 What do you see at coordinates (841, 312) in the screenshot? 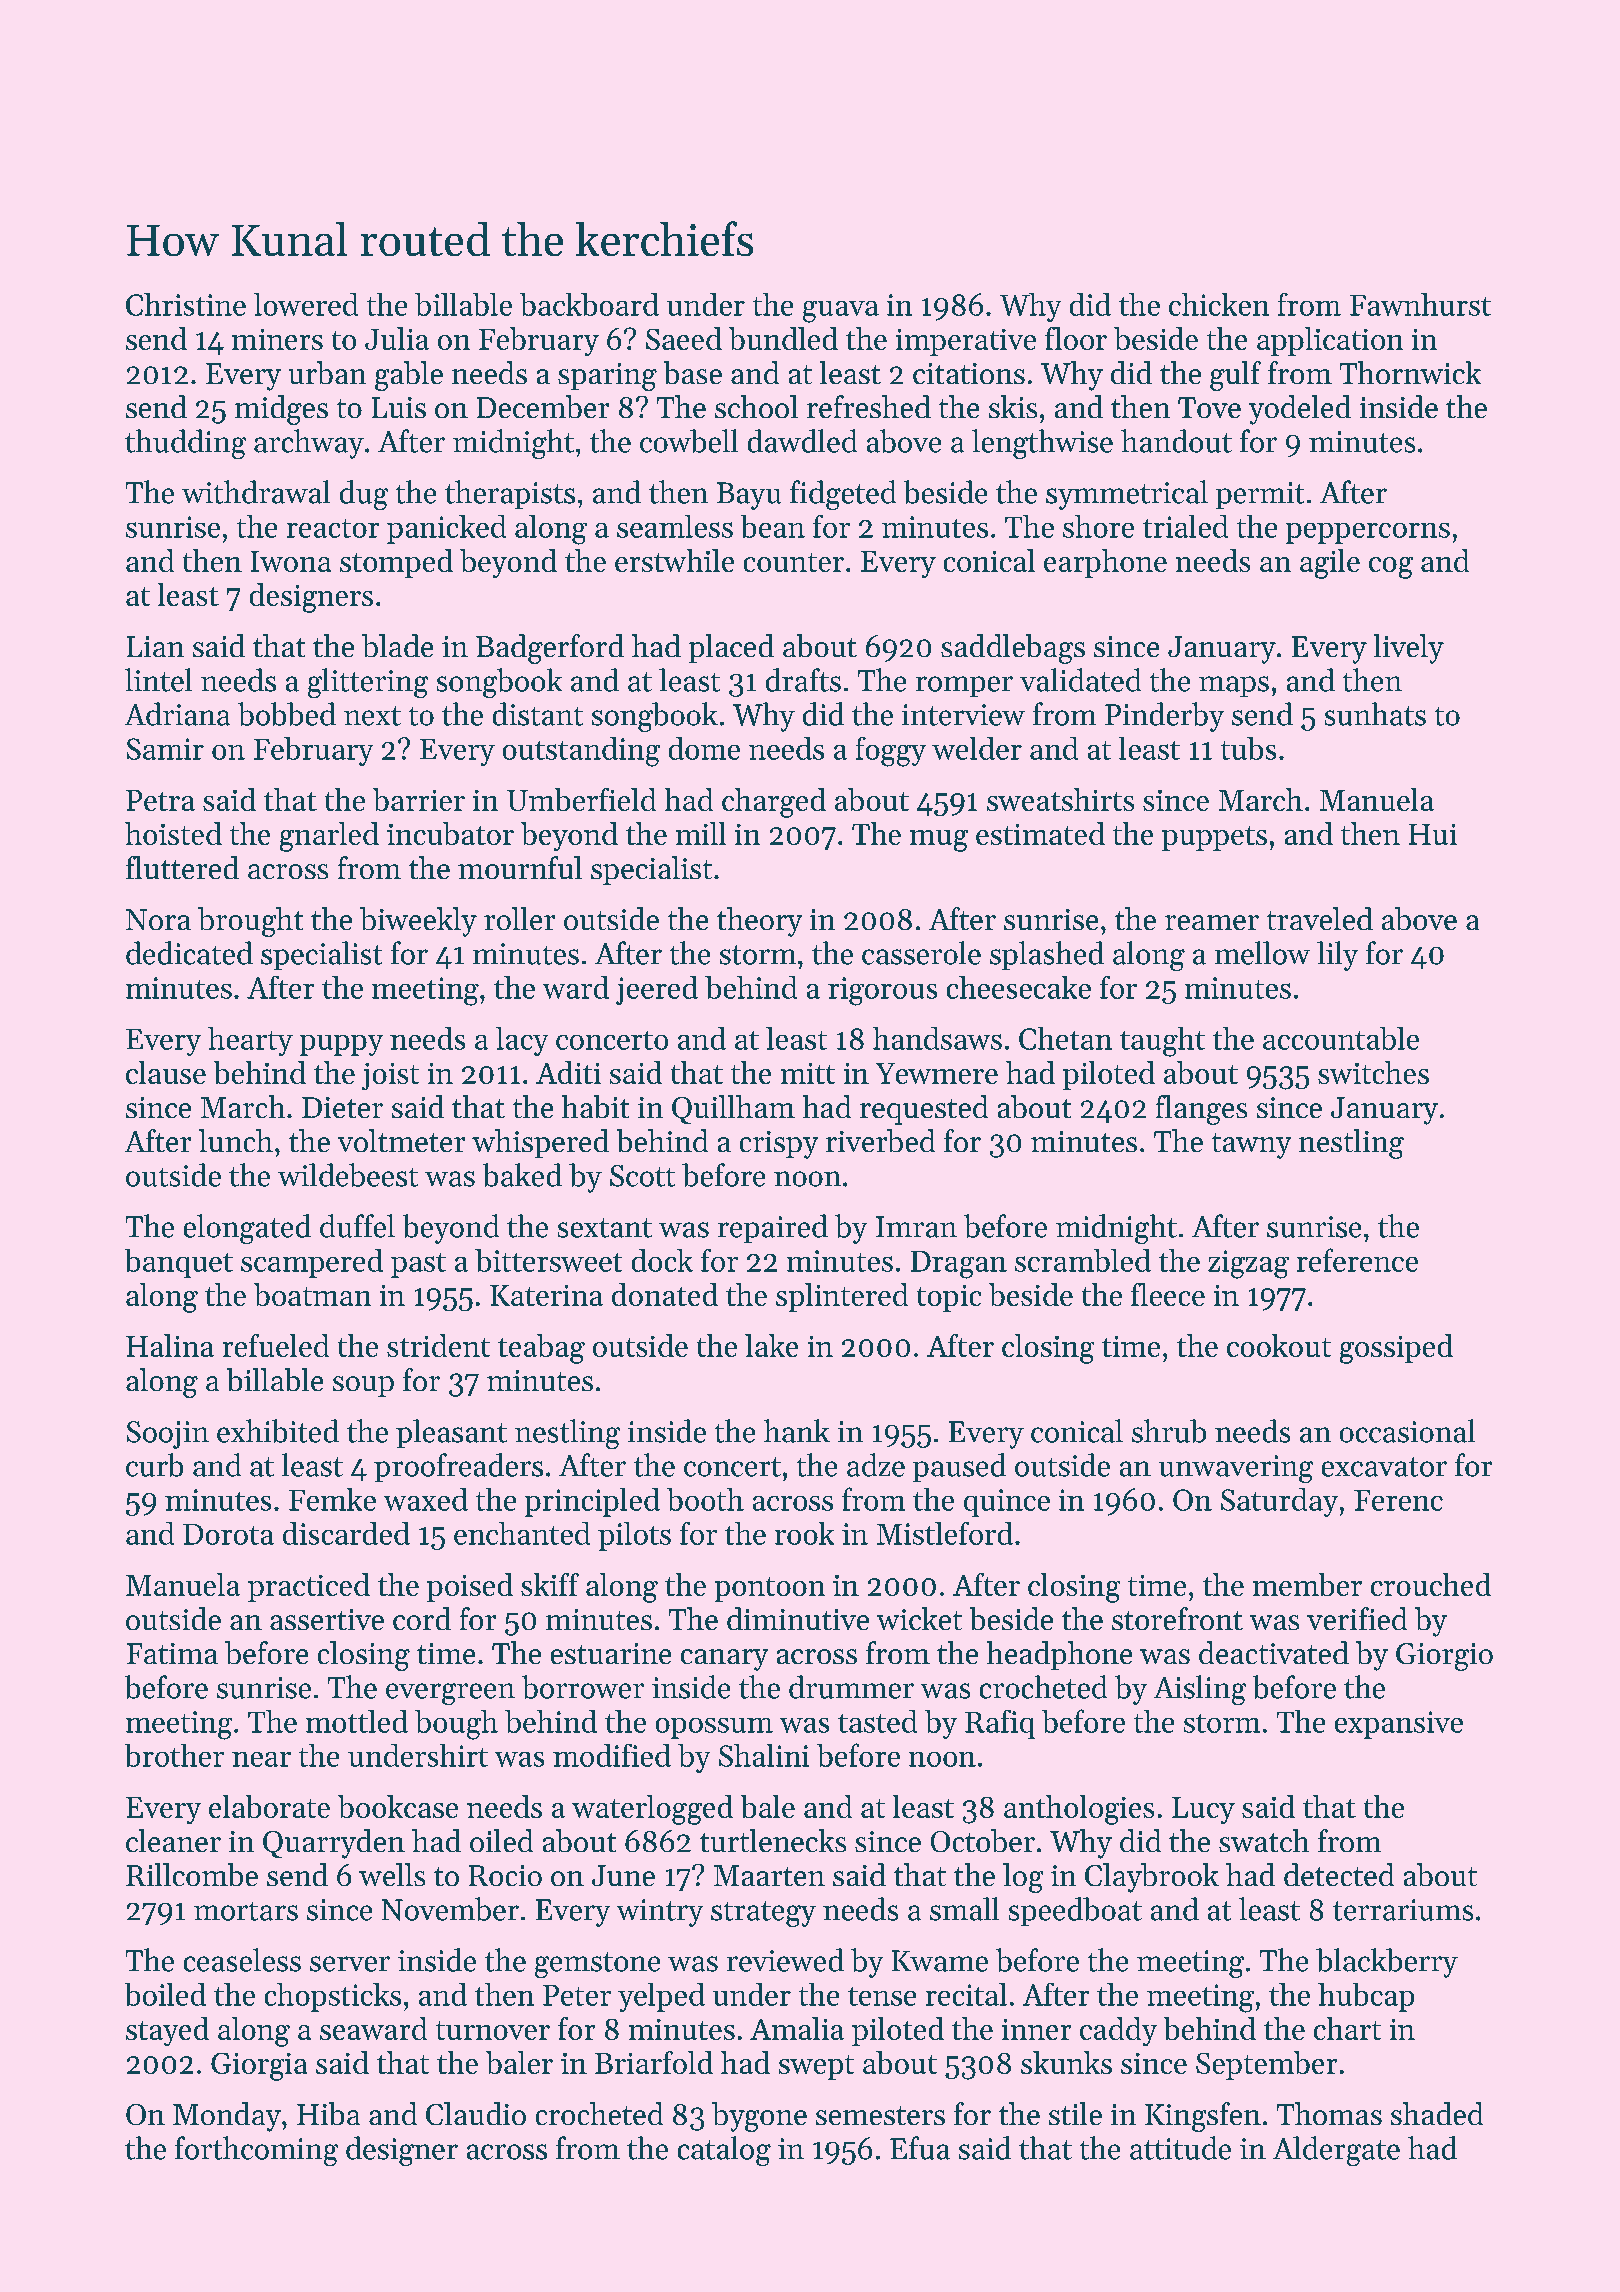
I see `guava` at bounding box center [841, 312].
